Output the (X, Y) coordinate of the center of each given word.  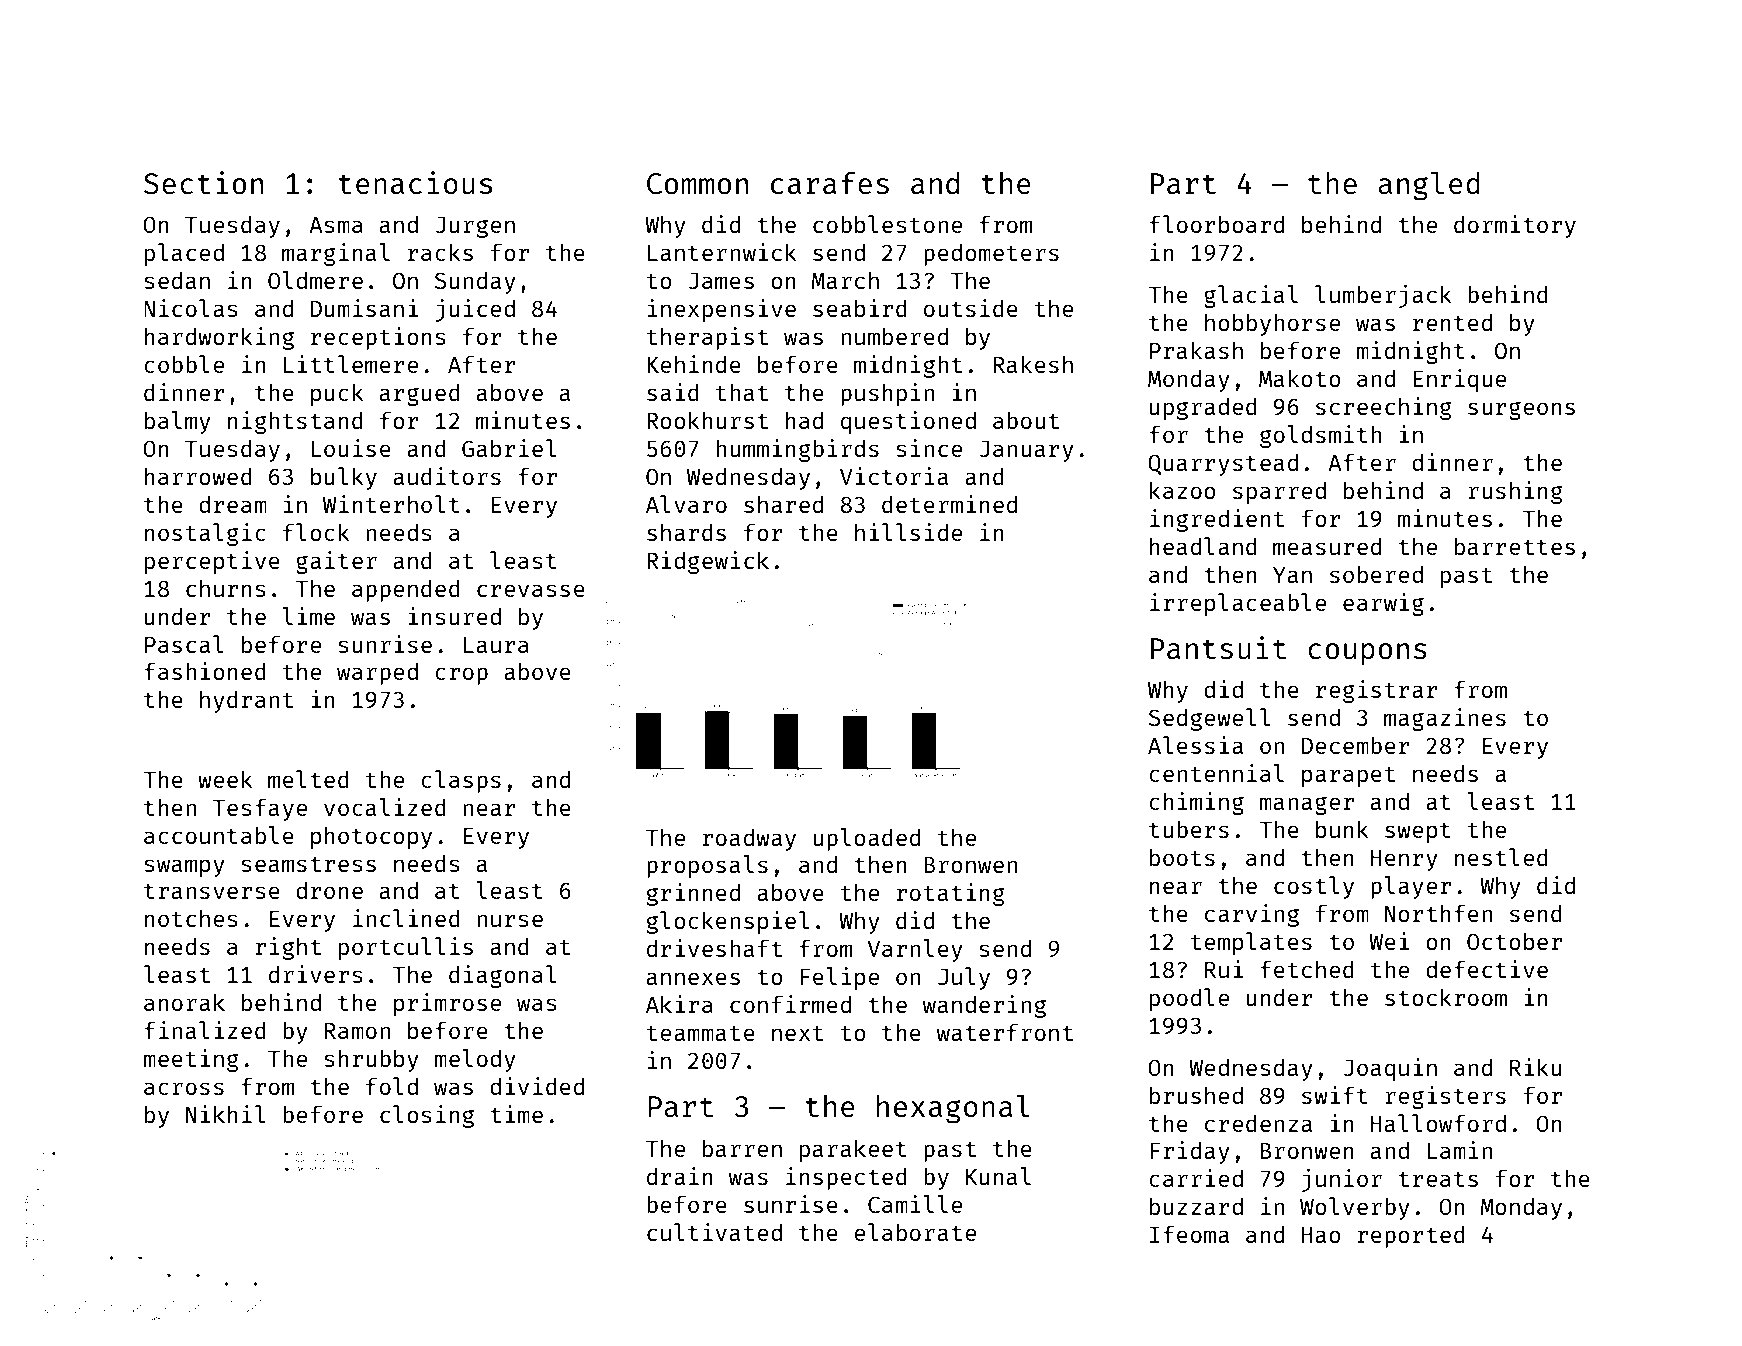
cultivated (714, 1232)
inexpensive (722, 310)
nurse (510, 920)
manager (1306, 806)
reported (1411, 1236)
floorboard (1216, 224)
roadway (749, 839)
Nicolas (191, 308)
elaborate (915, 1232)
